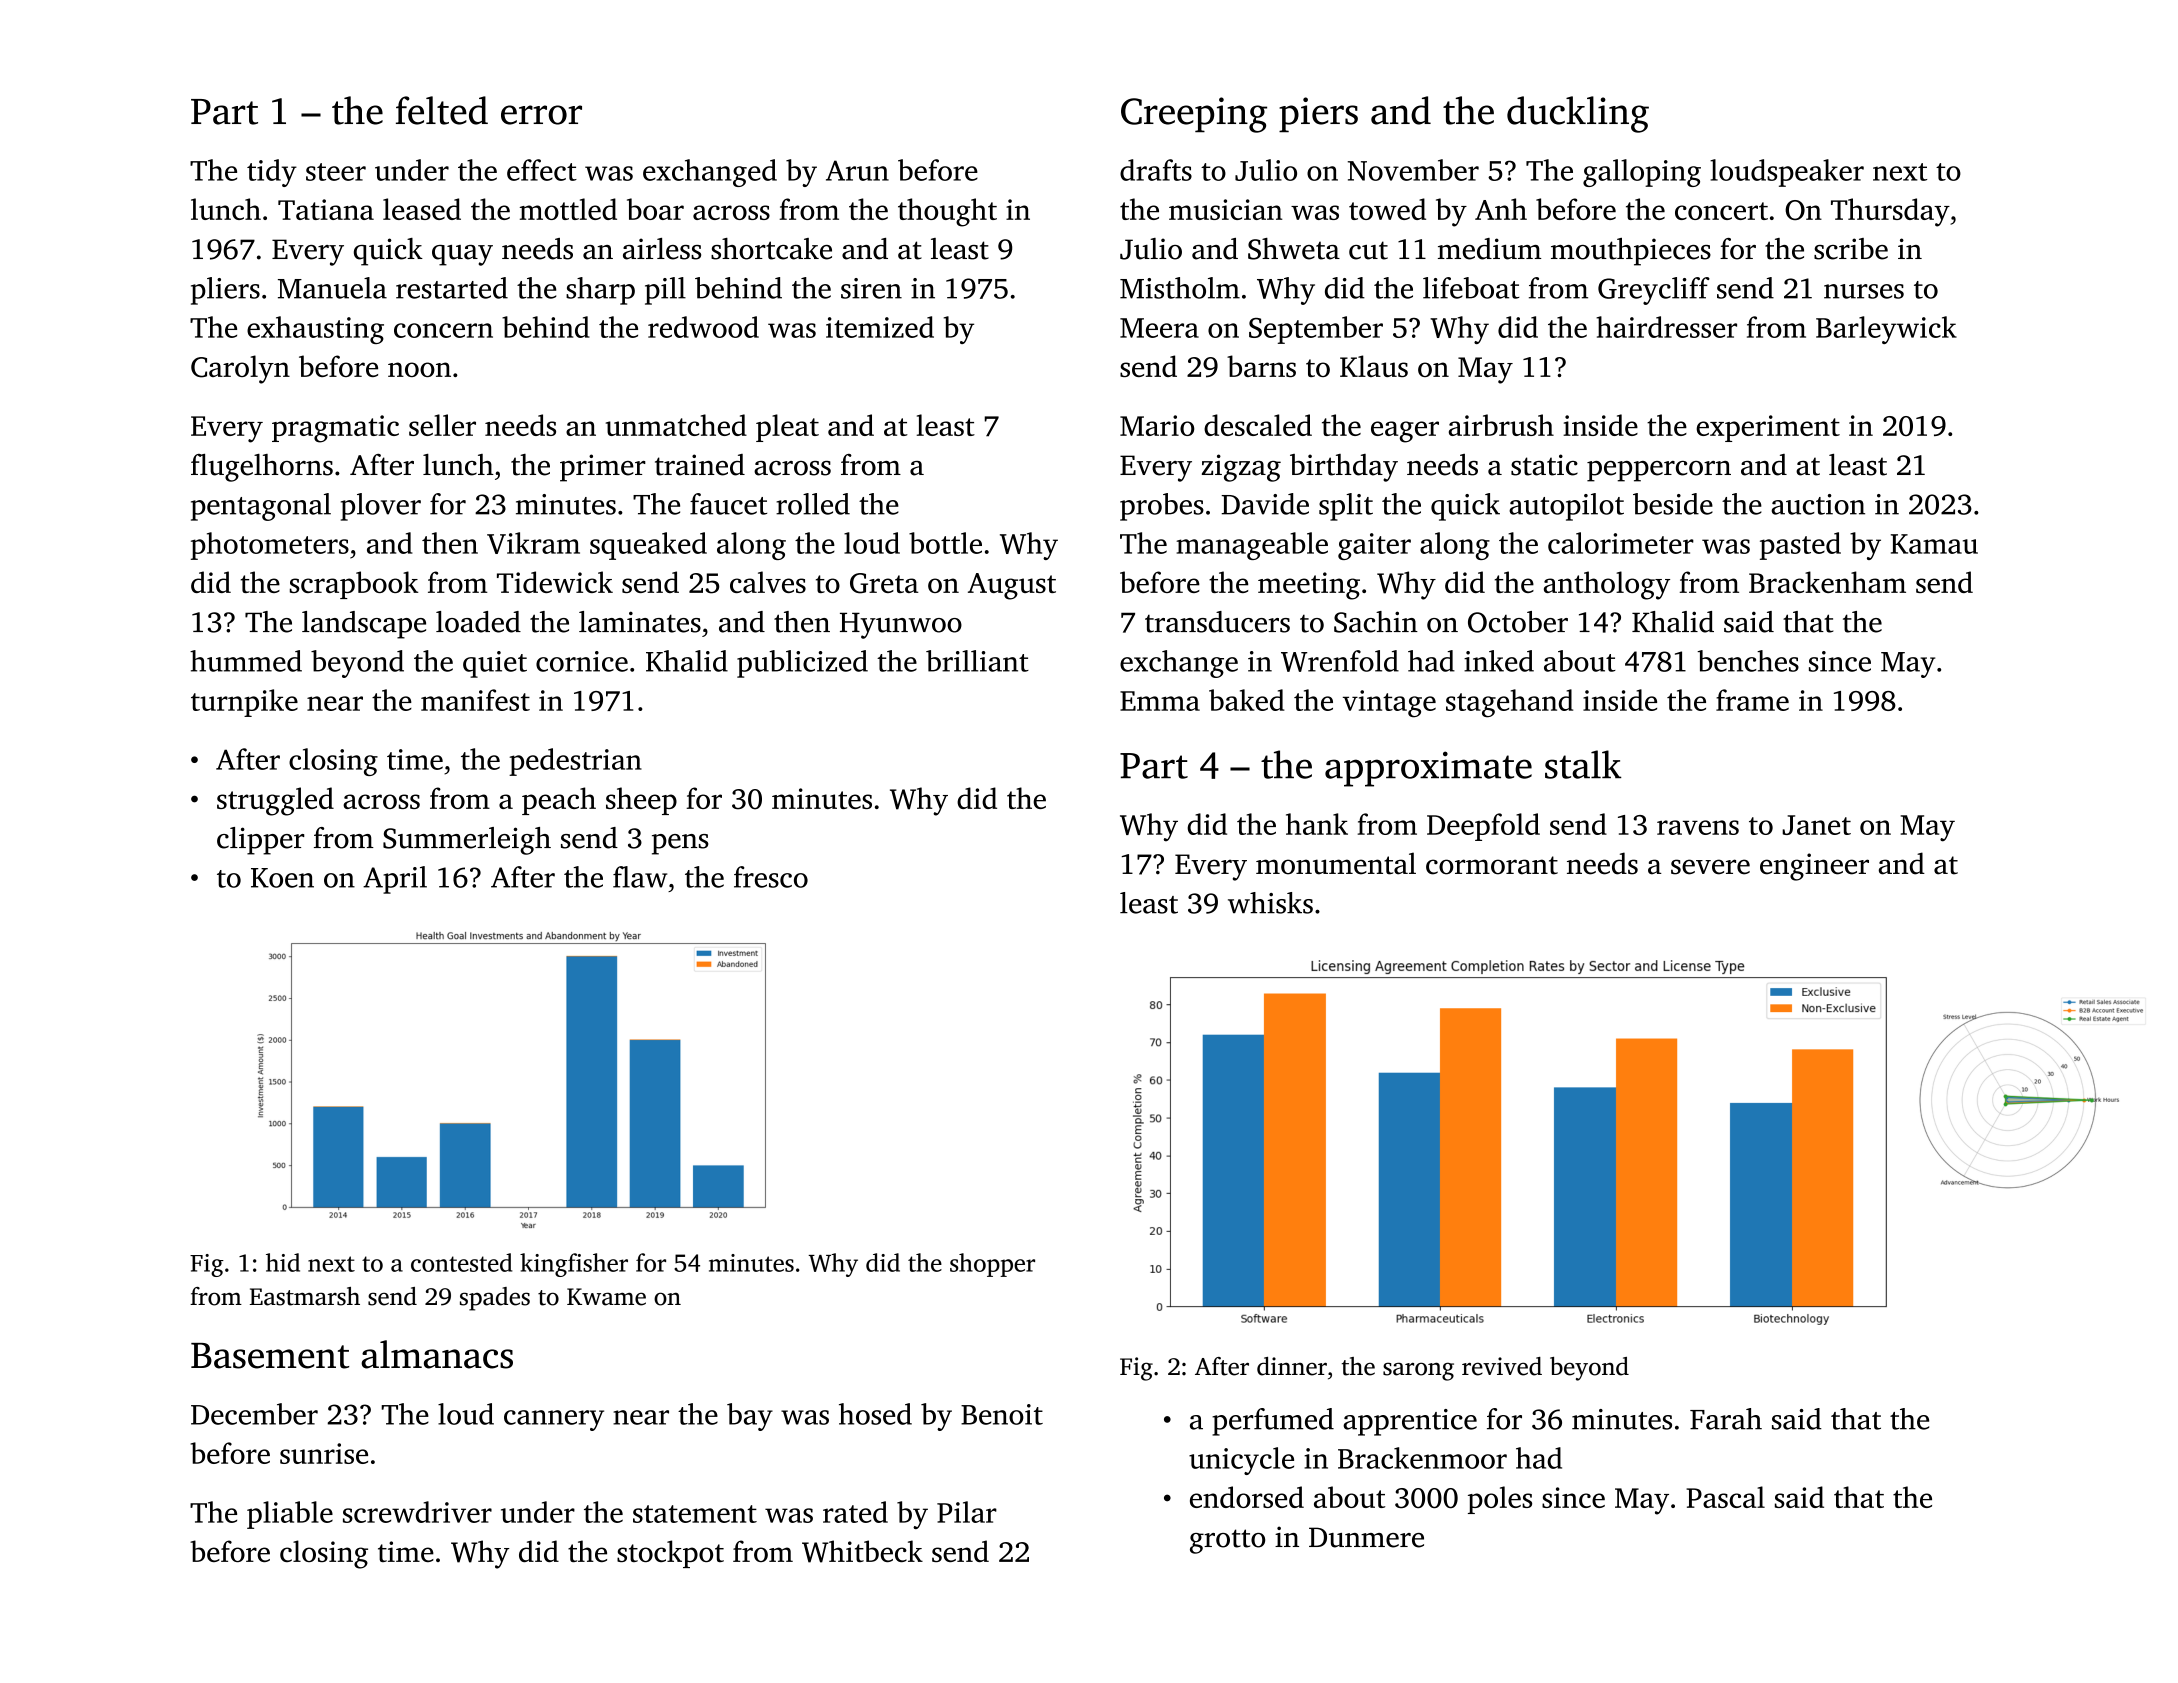 The image size is (2178, 1683). Describe the element at coordinates (1816, 825) in the screenshot. I see `Janet` at that location.
